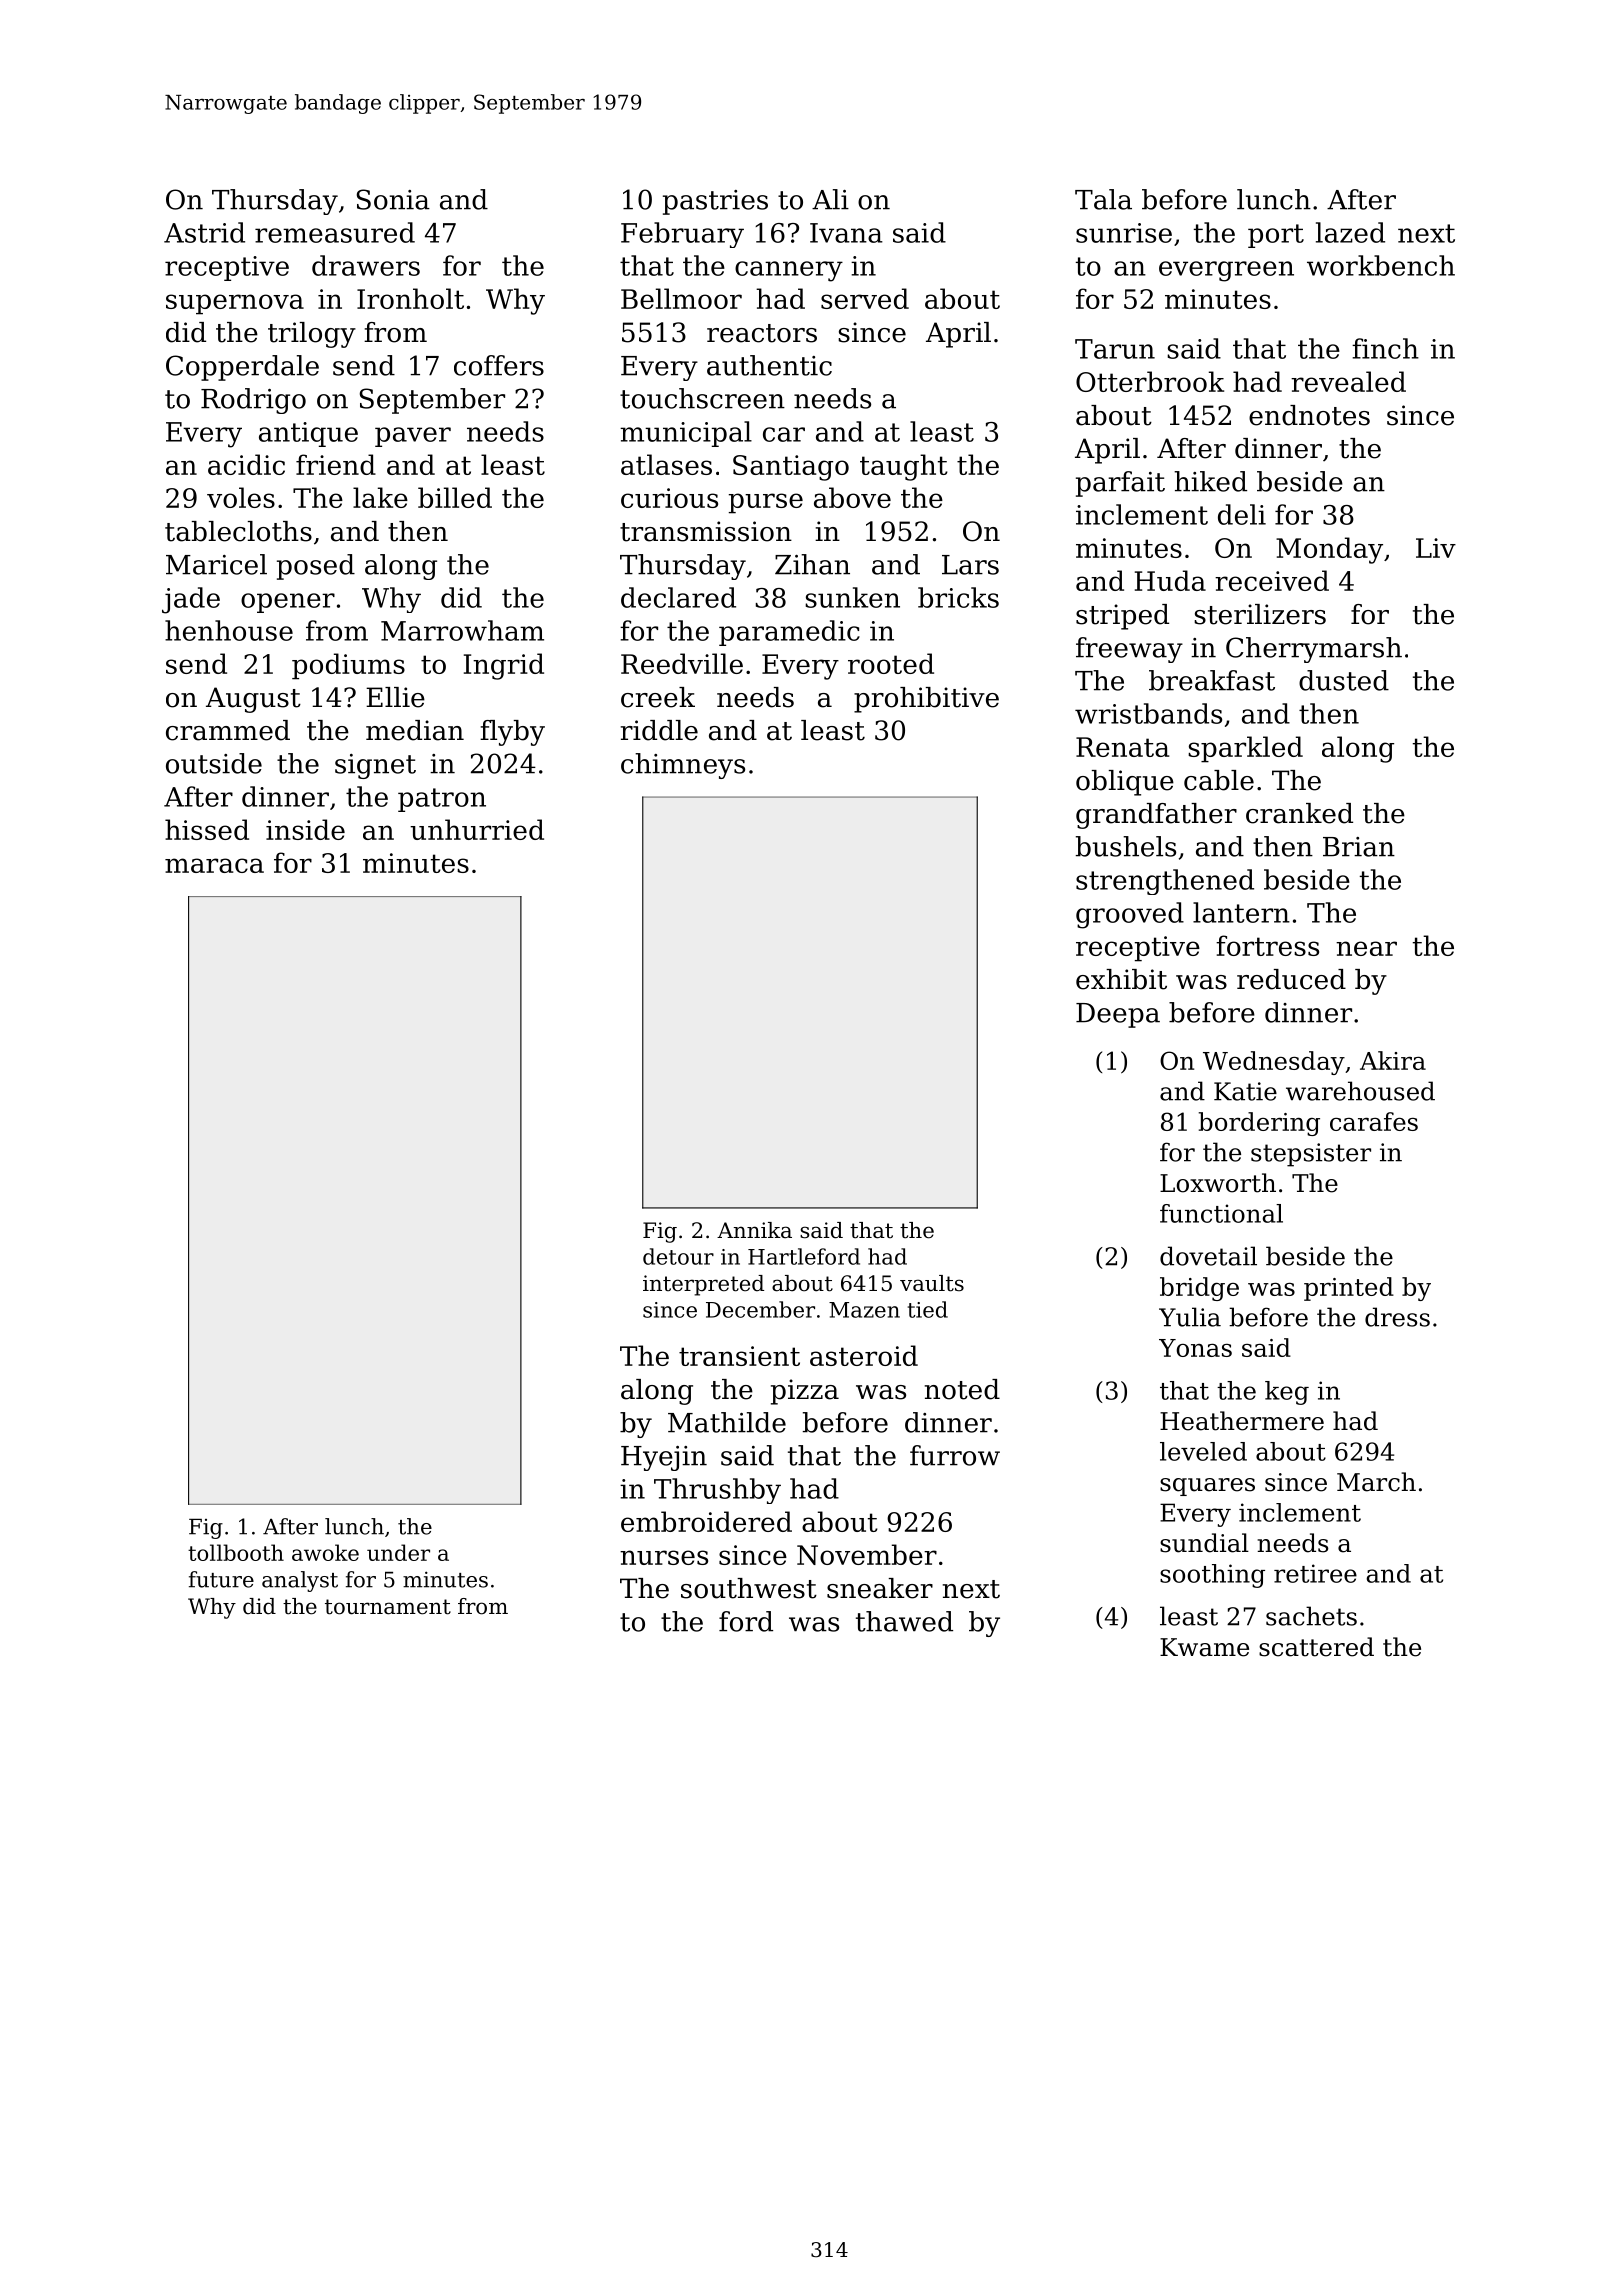  I want to click on deli, so click(1242, 514).
